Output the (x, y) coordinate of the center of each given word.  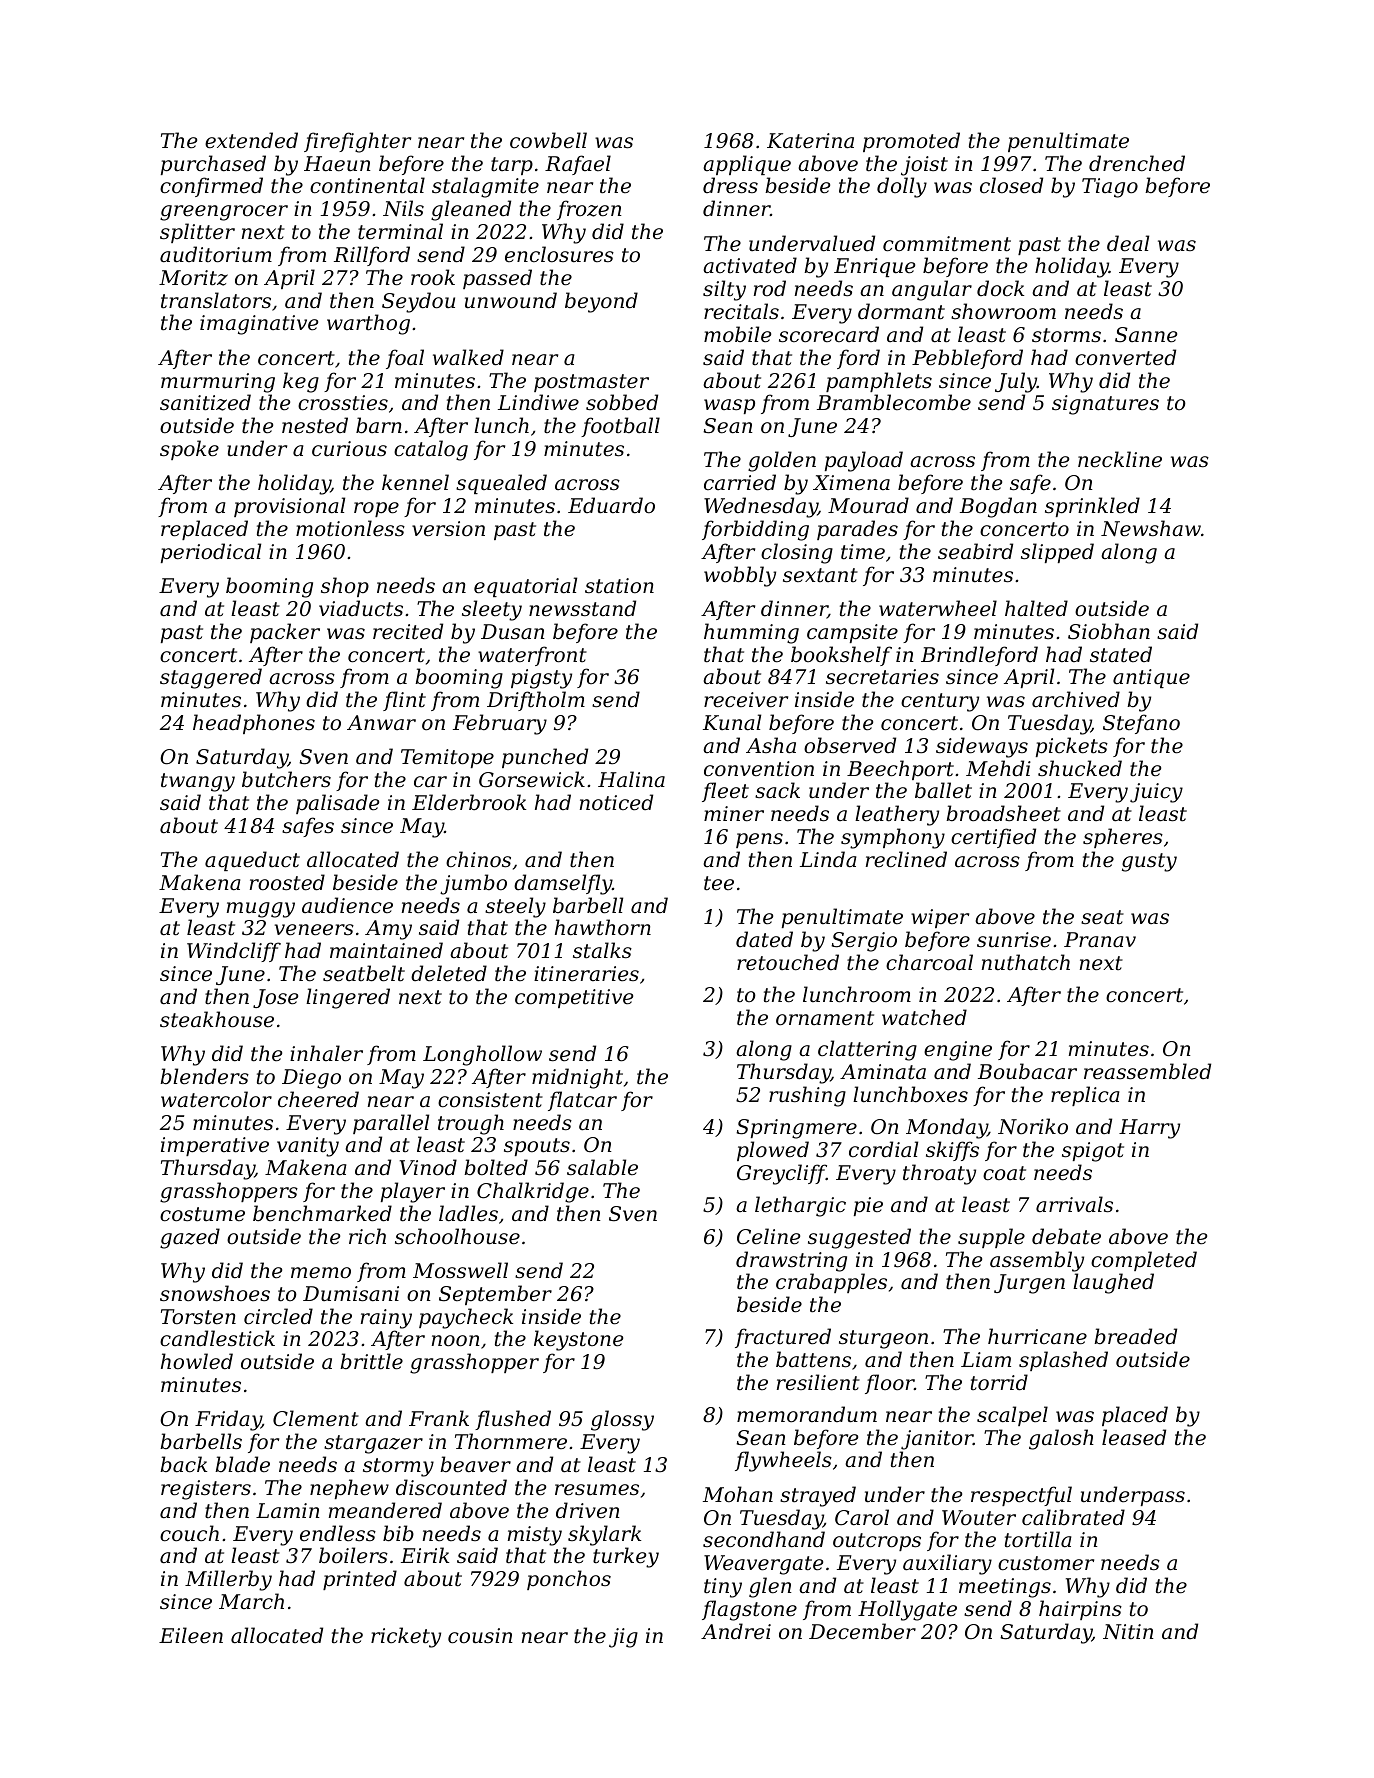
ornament (825, 1018)
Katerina (810, 141)
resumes (597, 1490)
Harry (1149, 1129)
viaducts (361, 608)
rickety (406, 1637)
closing (797, 553)
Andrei (736, 1631)
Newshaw (1151, 528)
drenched (1137, 163)
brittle (371, 1361)
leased (1134, 1437)
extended (251, 140)
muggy (261, 910)
